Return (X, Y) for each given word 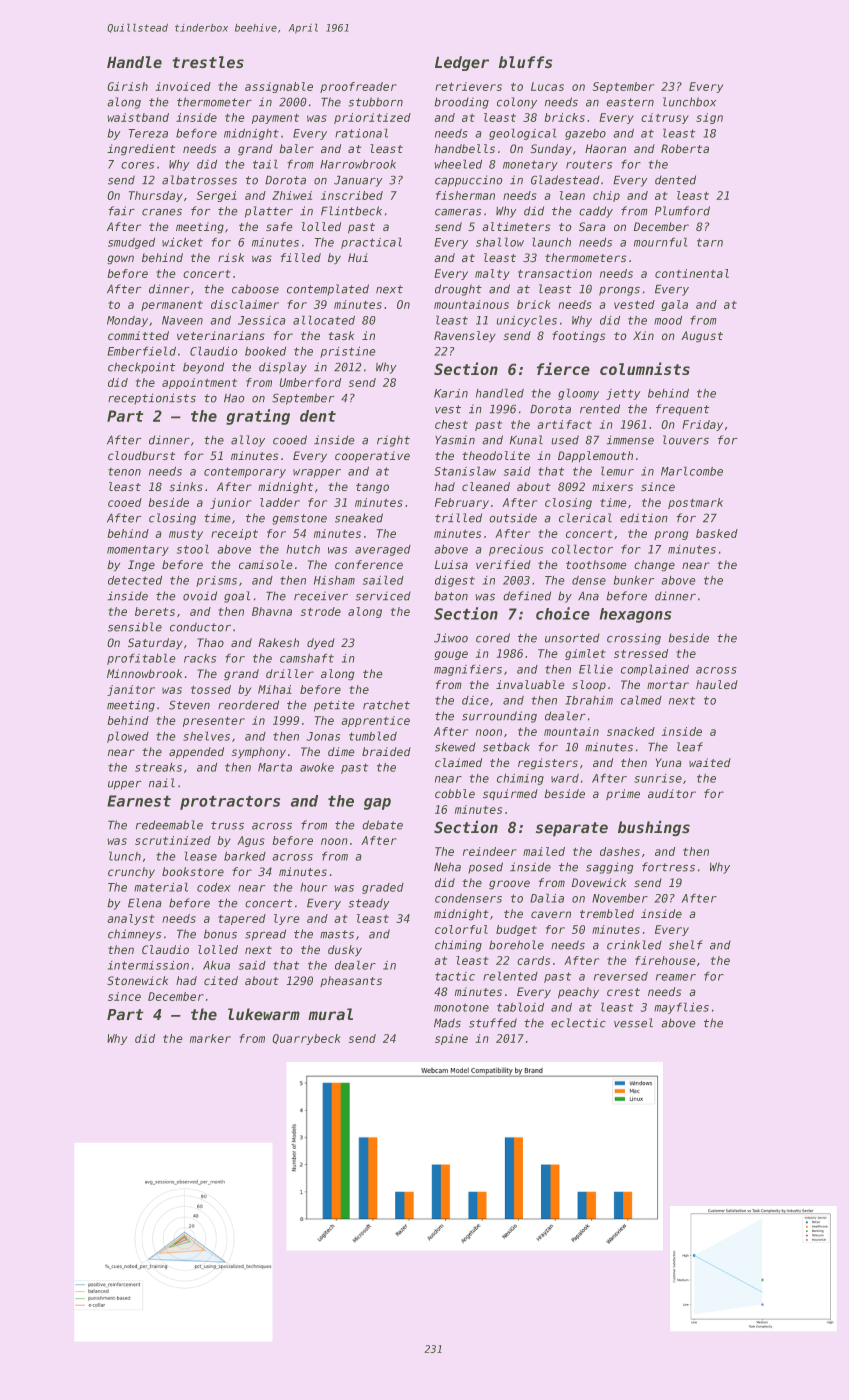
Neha (447, 867)
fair (121, 211)
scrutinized (173, 840)
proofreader (358, 87)
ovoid (200, 596)
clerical (585, 518)
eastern (630, 102)
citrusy (665, 118)
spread (265, 935)
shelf (686, 945)
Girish (127, 86)
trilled (458, 518)
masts (337, 934)
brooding (461, 103)
